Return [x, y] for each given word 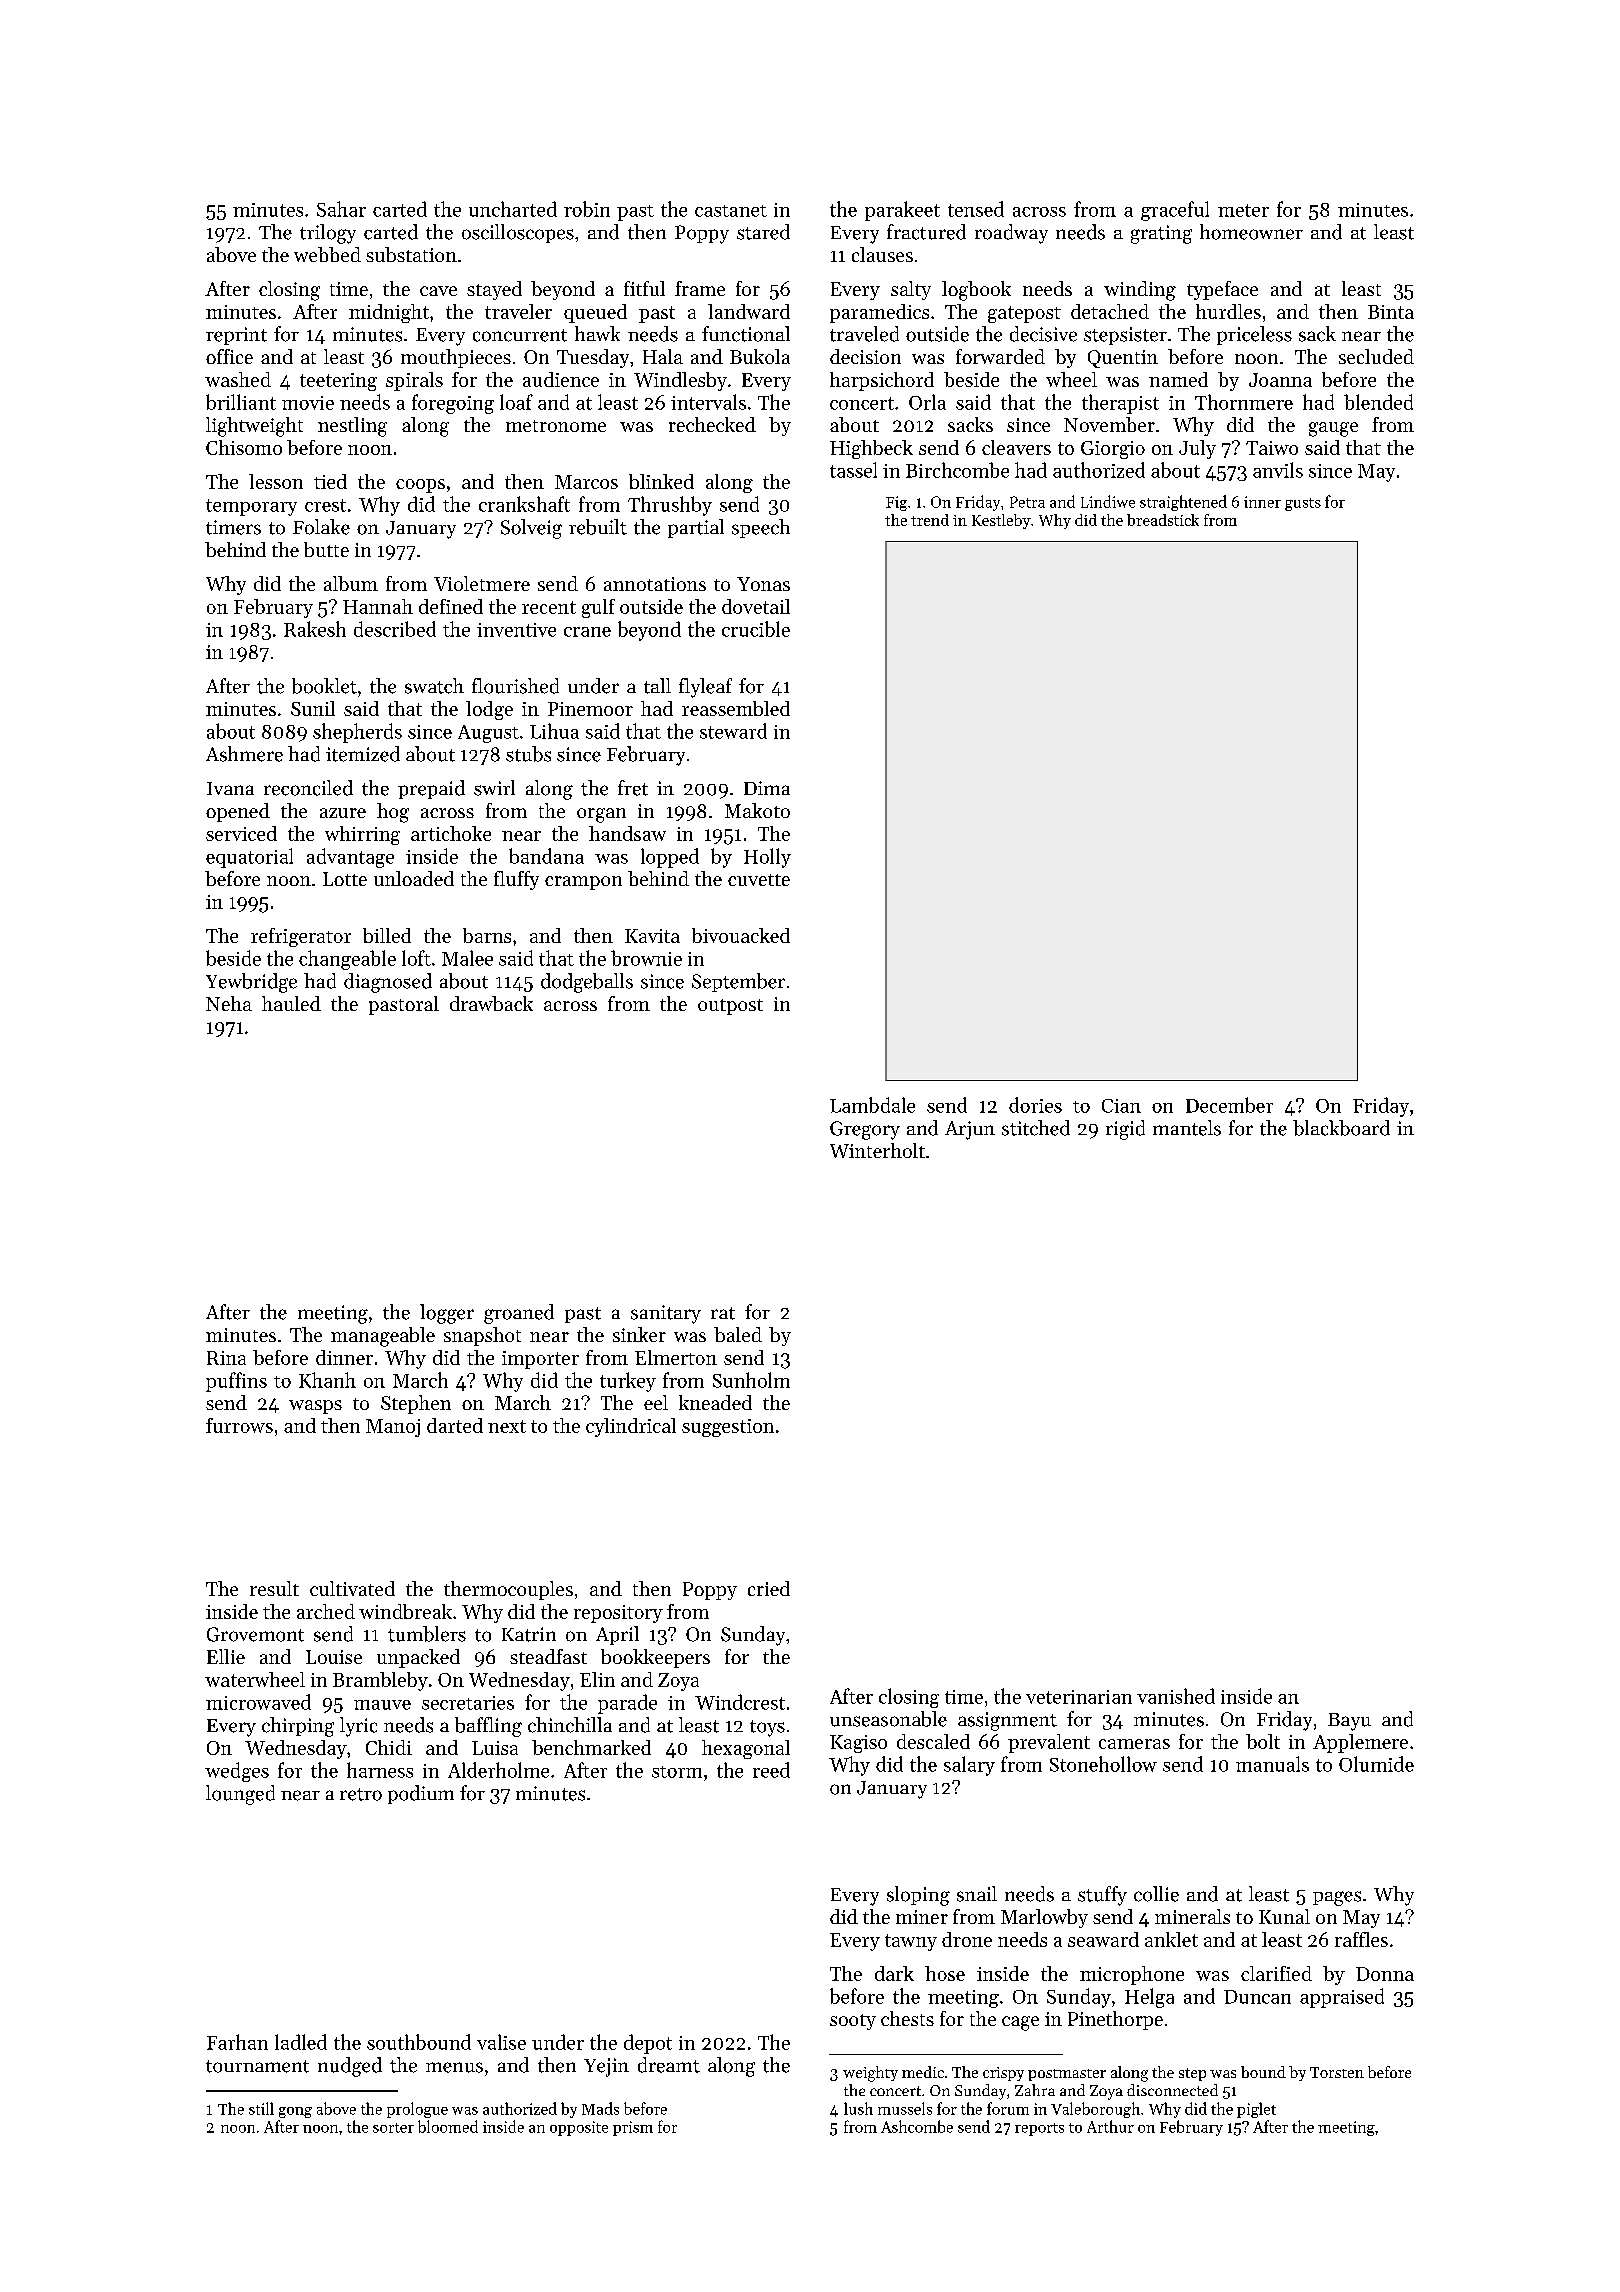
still [261, 2108]
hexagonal [746, 1749]
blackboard [1341, 1128]
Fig [896, 503]
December [1229, 1105]
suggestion [728, 1428]
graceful [1175, 211]
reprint [236, 336]
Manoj [393, 1428]
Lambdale [872, 1105]
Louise [334, 1657]
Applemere [1360, 1743]
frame [700, 288]
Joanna [1280, 380]
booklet [324, 686]
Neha [229, 1003]
